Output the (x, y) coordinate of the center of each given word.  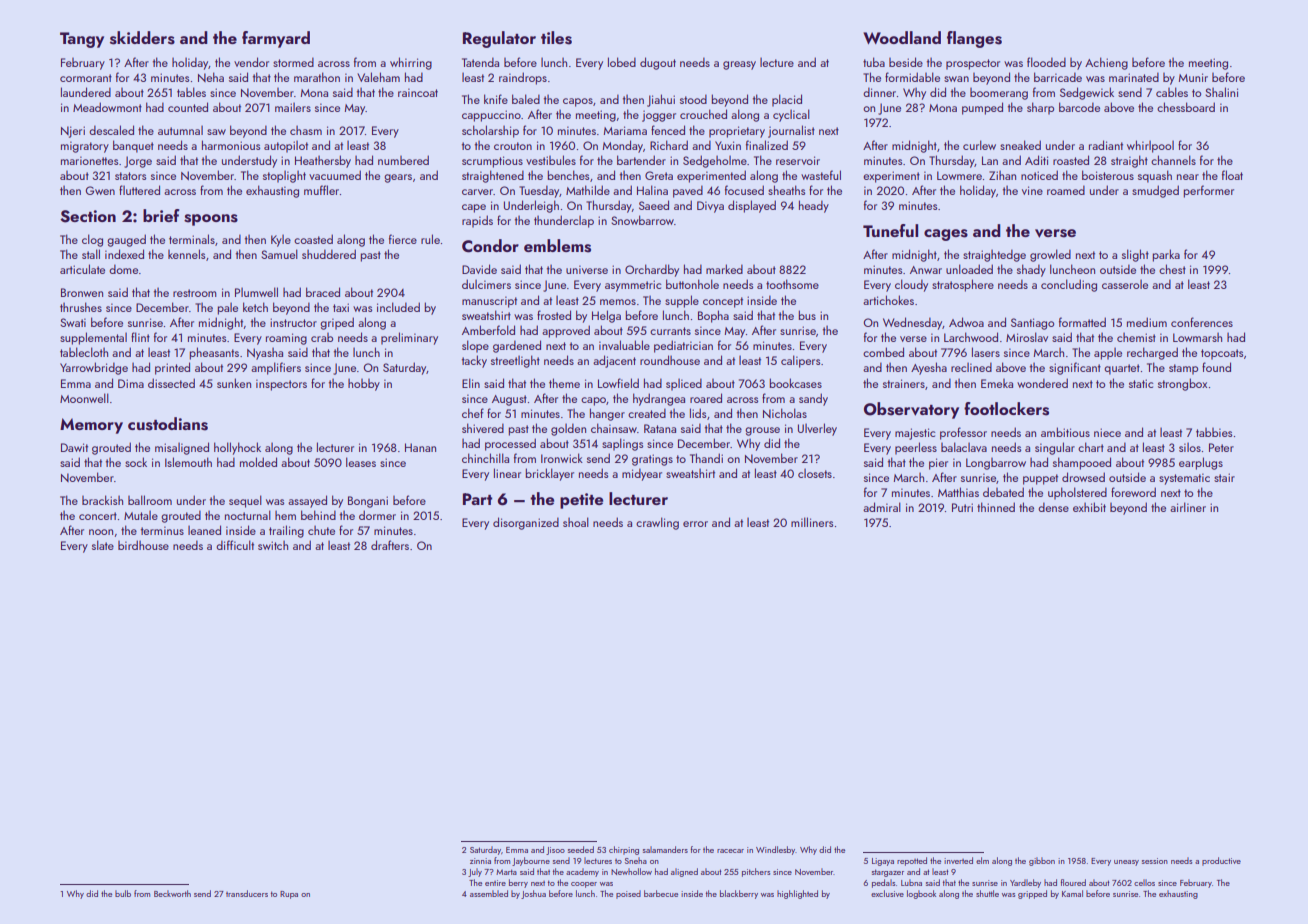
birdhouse (143, 545)
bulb (123, 893)
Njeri (73, 132)
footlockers (1006, 409)
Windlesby (775, 850)
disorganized (526, 523)
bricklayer (549, 474)
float (1232, 175)
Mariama (625, 130)
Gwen (100, 190)
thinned (996, 507)
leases (361, 462)
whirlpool (1150, 146)
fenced (668, 130)
